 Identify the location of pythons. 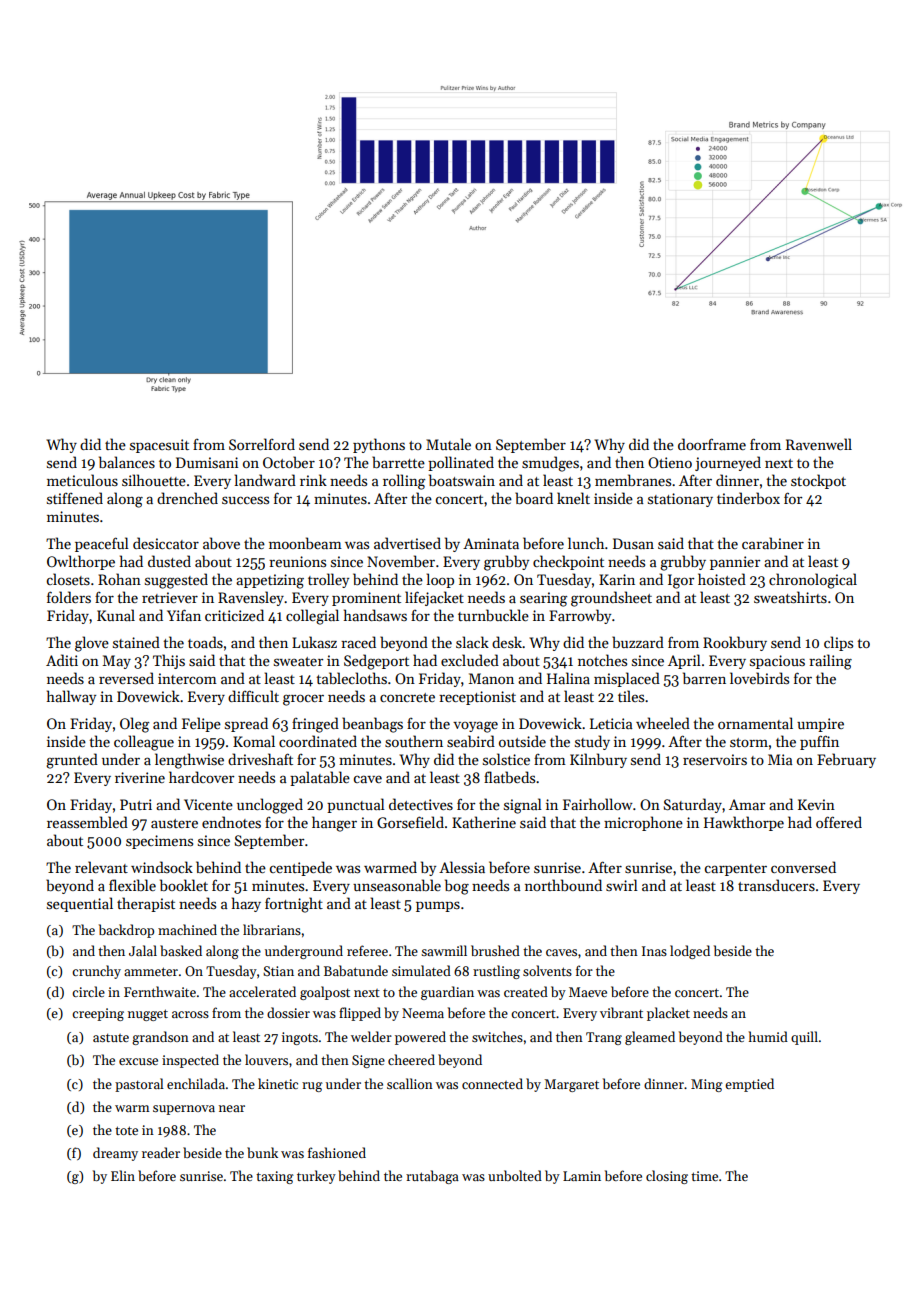
(379, 445).
